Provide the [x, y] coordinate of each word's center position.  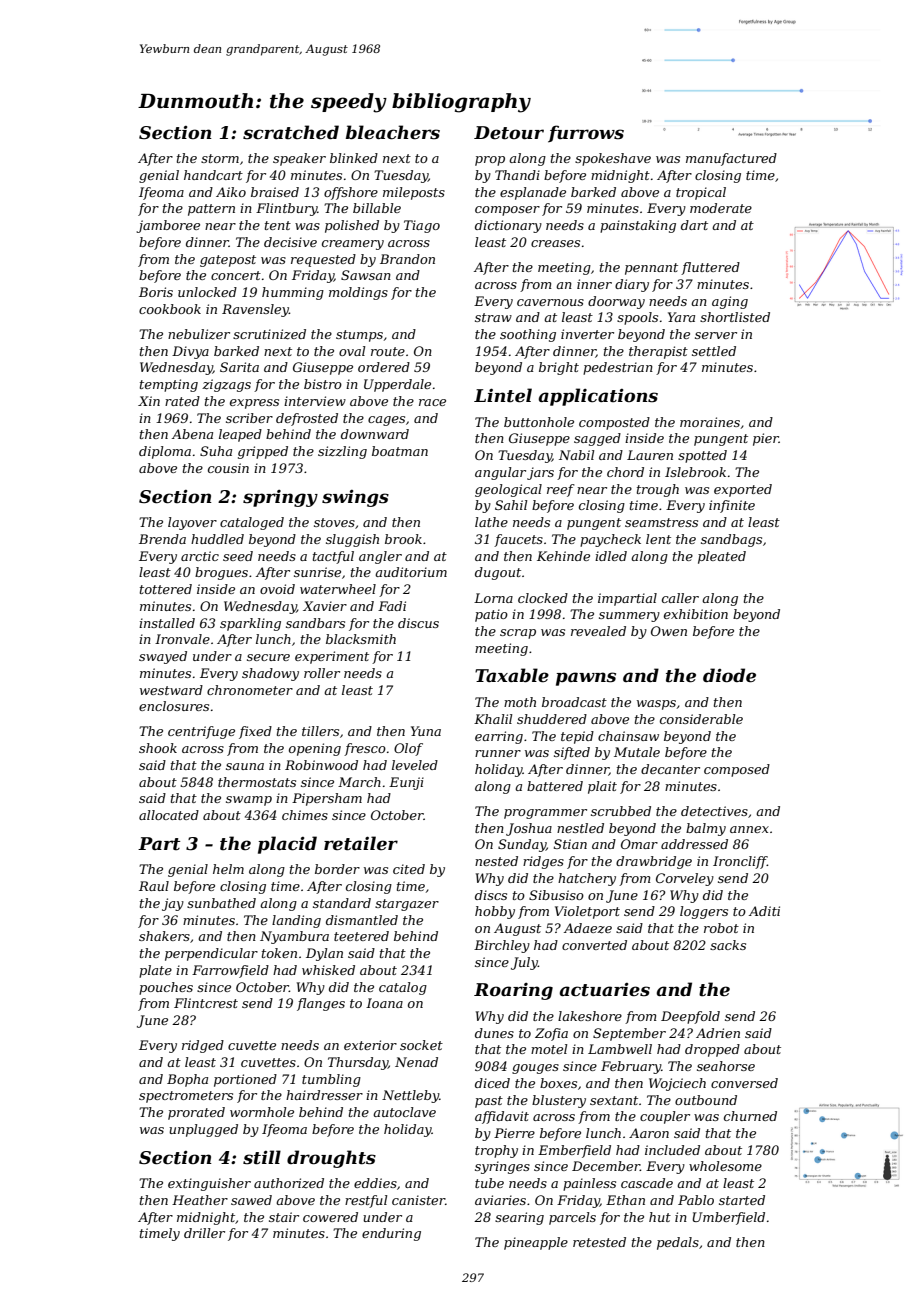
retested [599, 1242]
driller [204, 1233]
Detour [509, 133]
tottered [166, 589]
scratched [291, 132]
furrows [586, 134]
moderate [721, 208]
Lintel [503, 395]
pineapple [536, 1243]
